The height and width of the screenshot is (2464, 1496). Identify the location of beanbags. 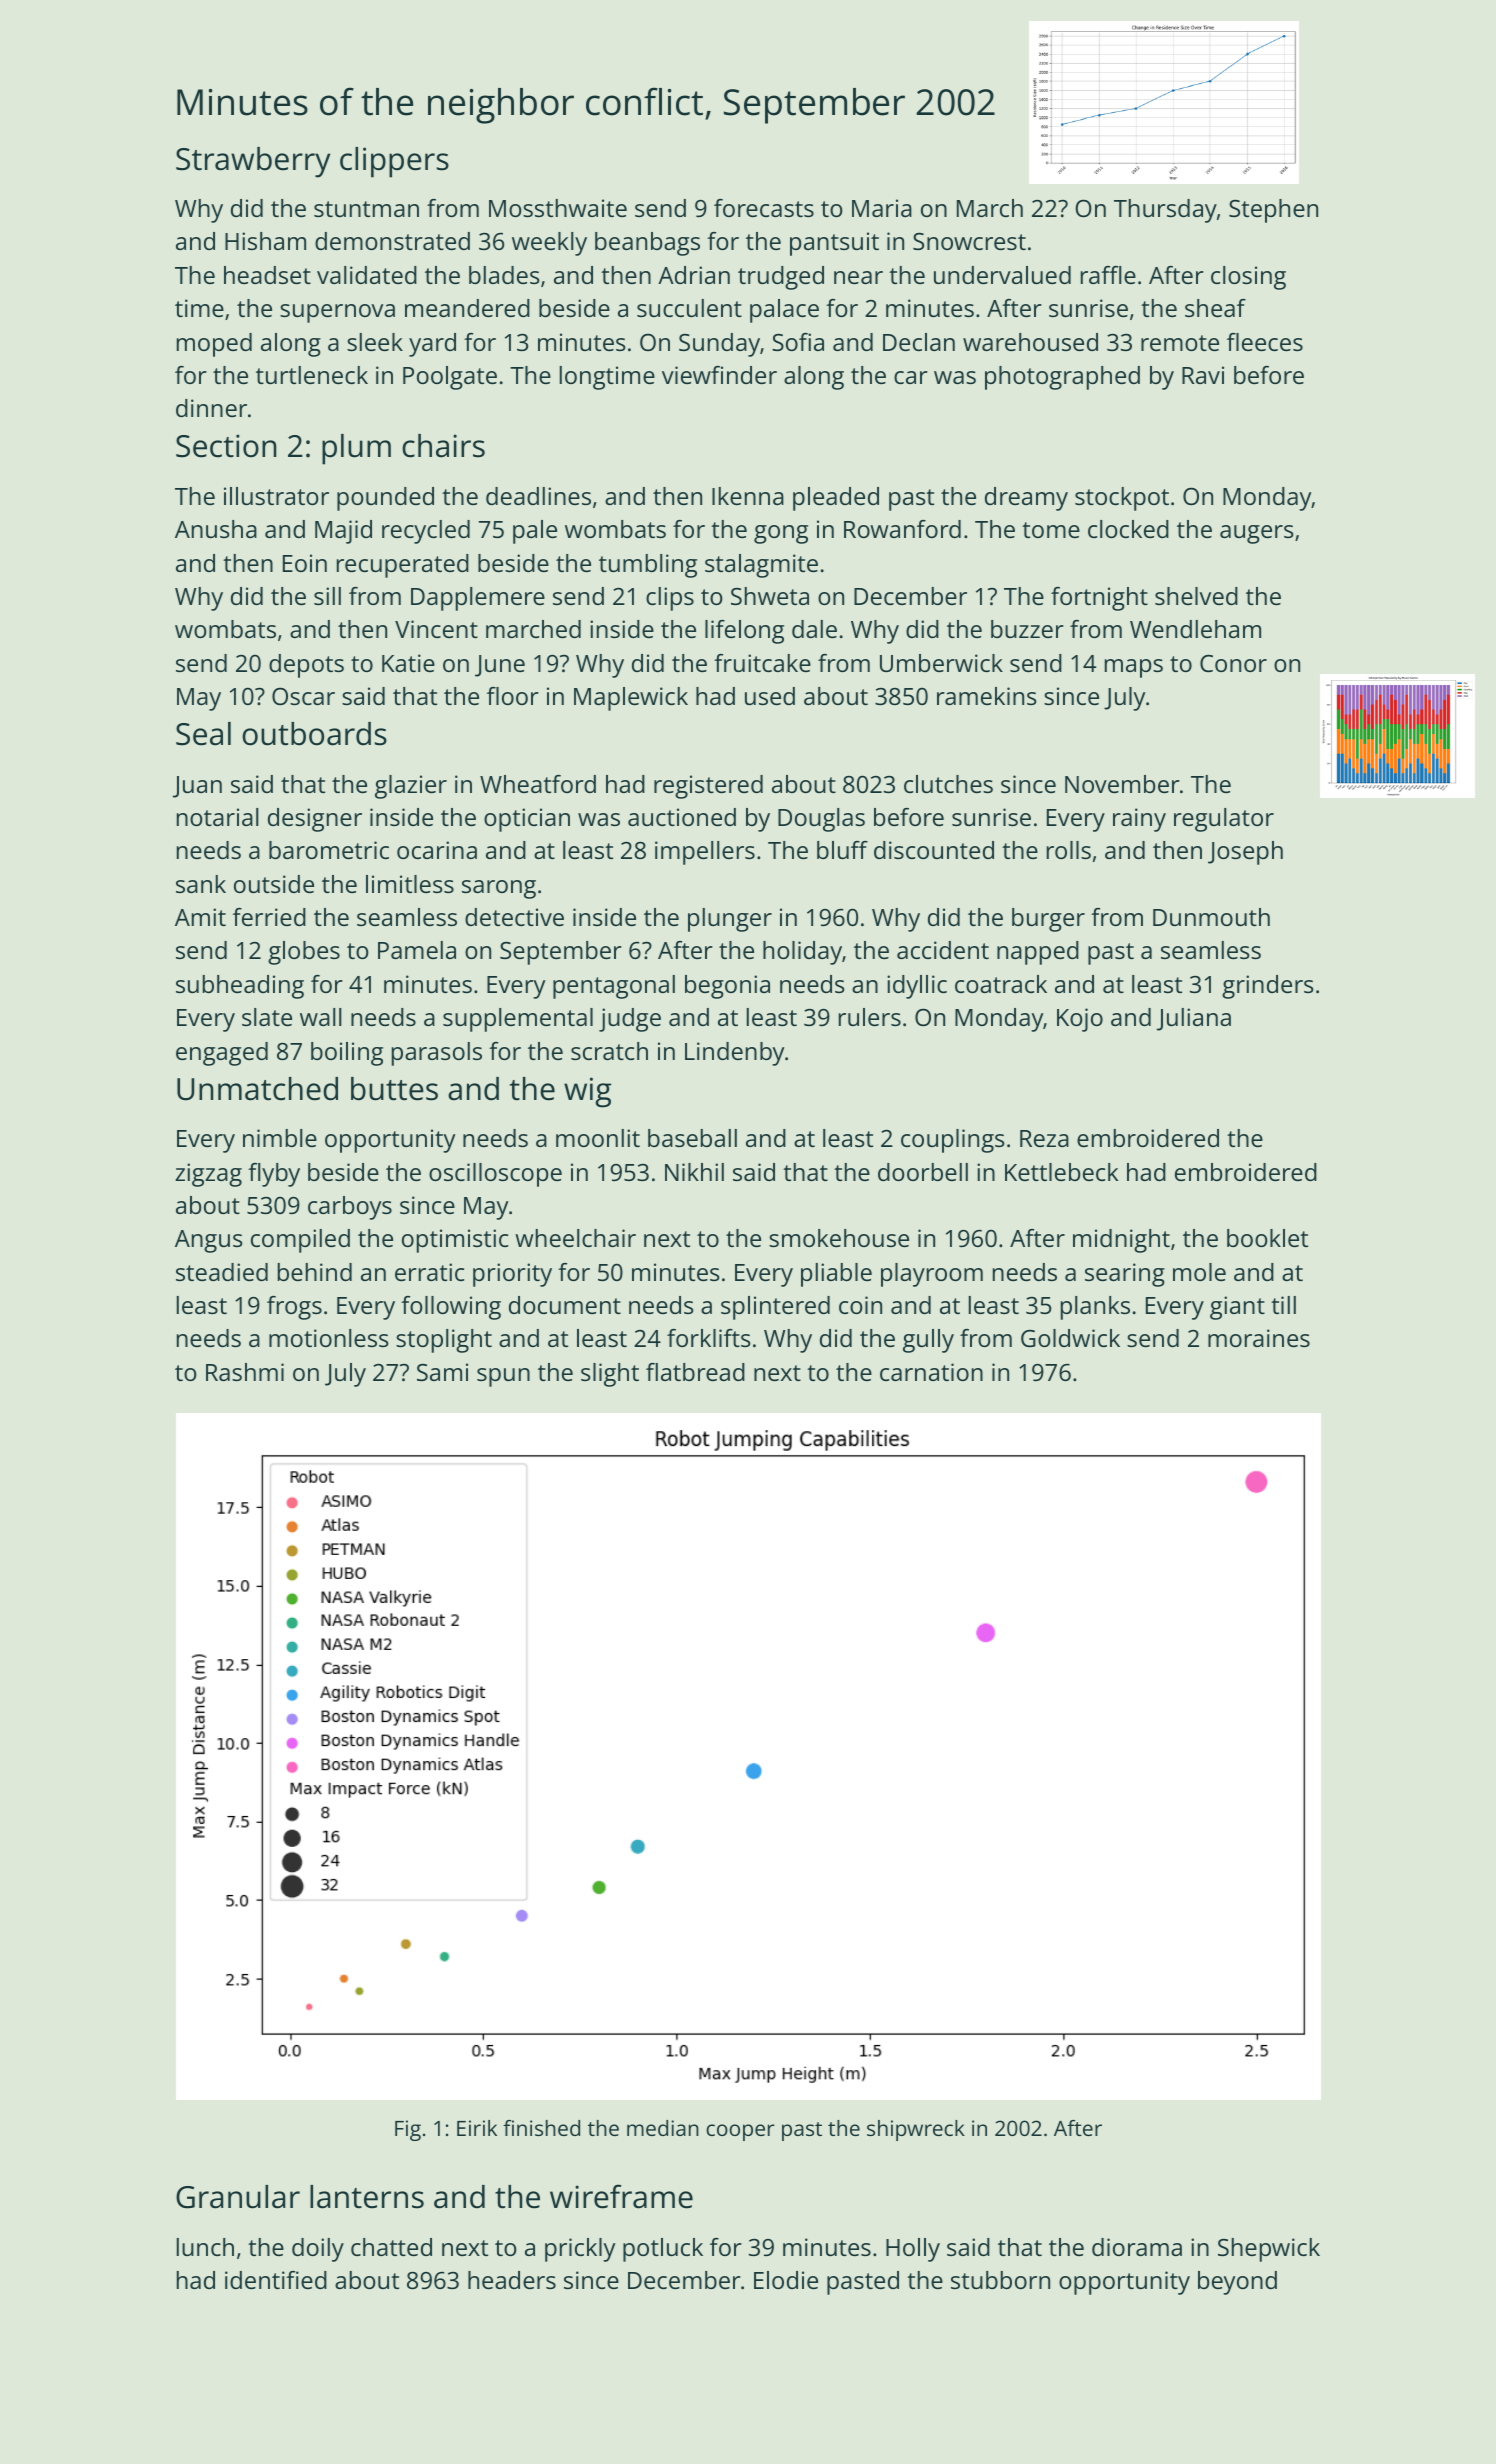
(647, 244).
